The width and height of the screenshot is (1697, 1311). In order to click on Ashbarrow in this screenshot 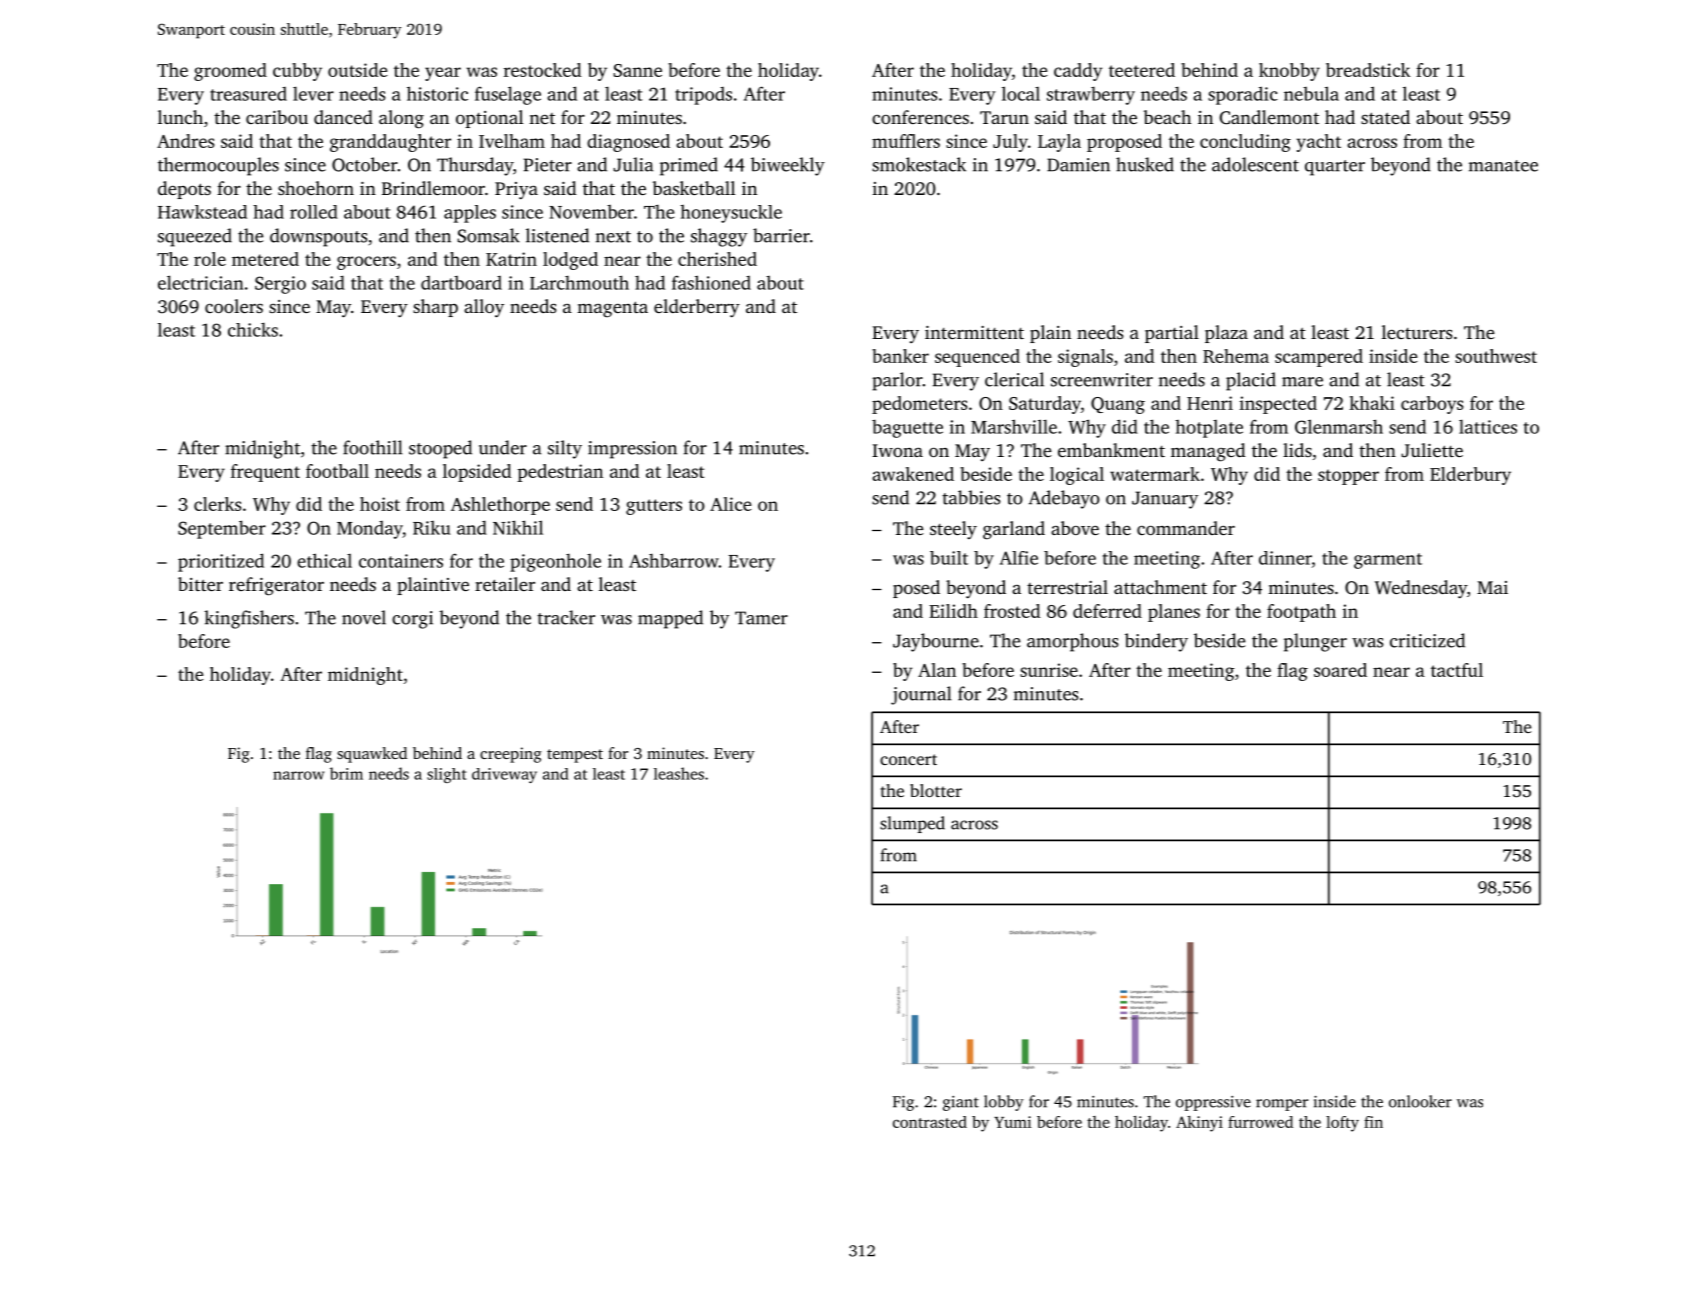, I will do `click(674, 560)`.
